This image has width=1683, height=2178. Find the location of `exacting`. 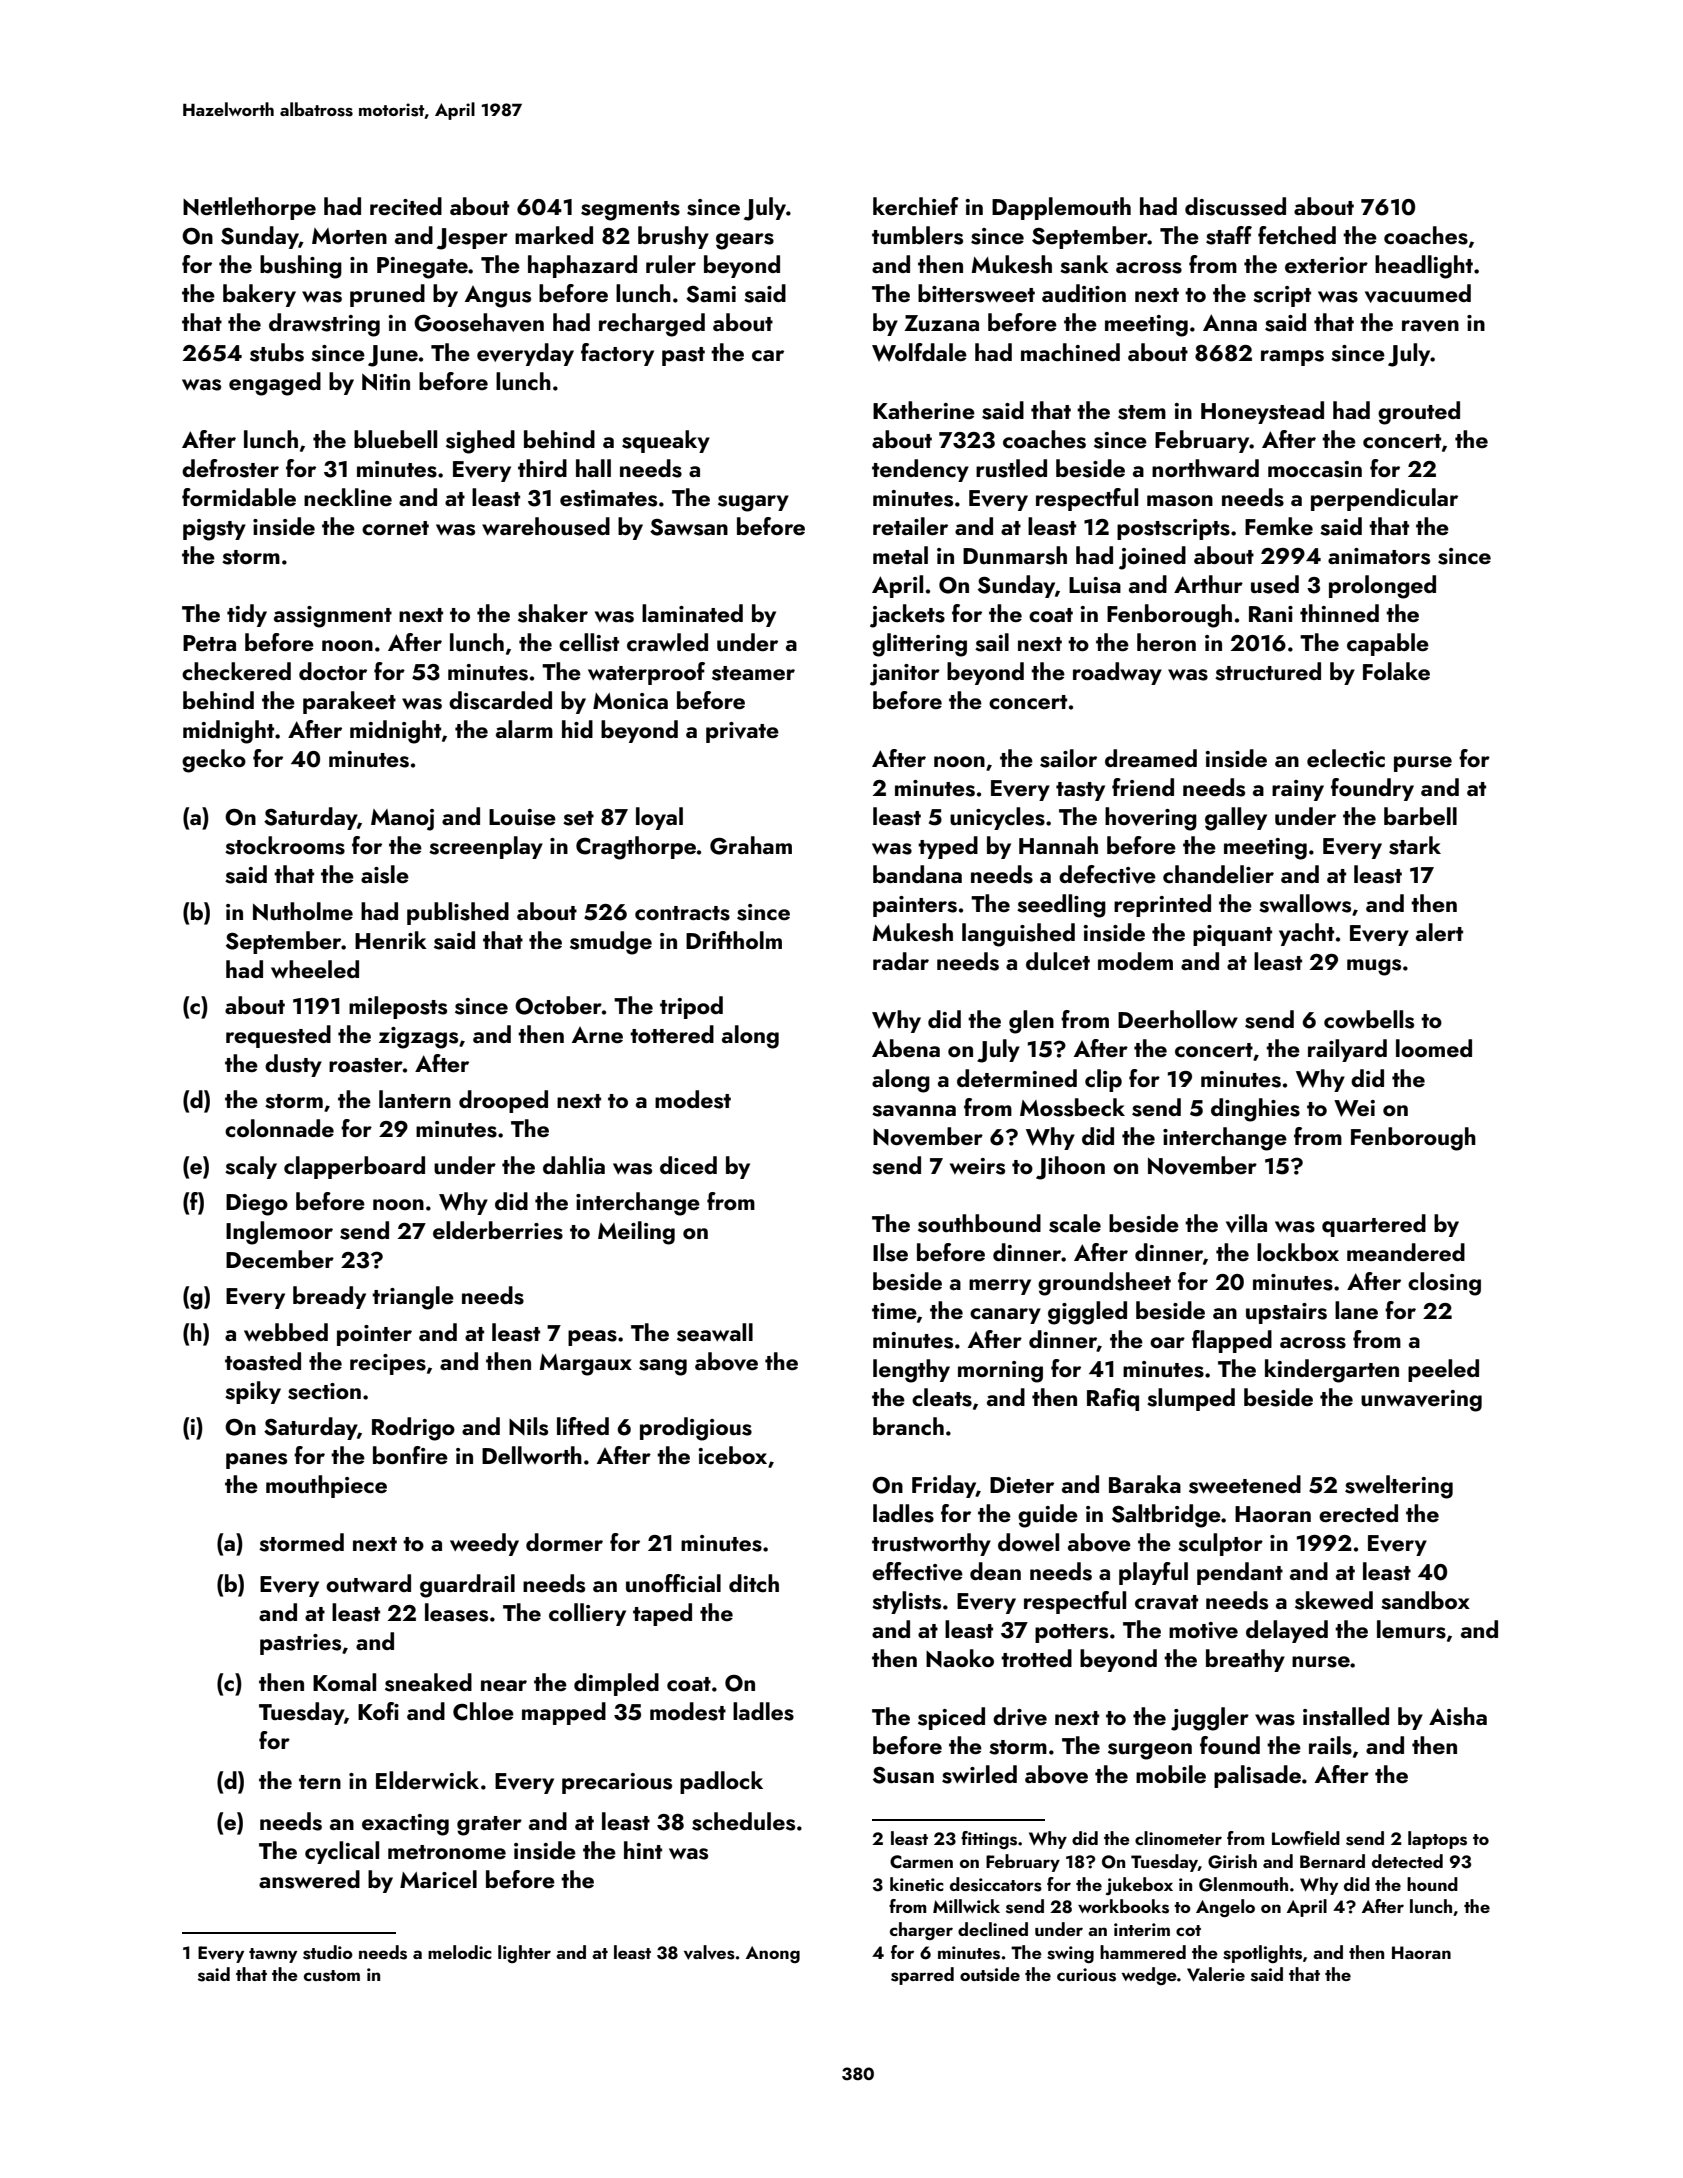

exacting is located at coordinates (405, 1825).
